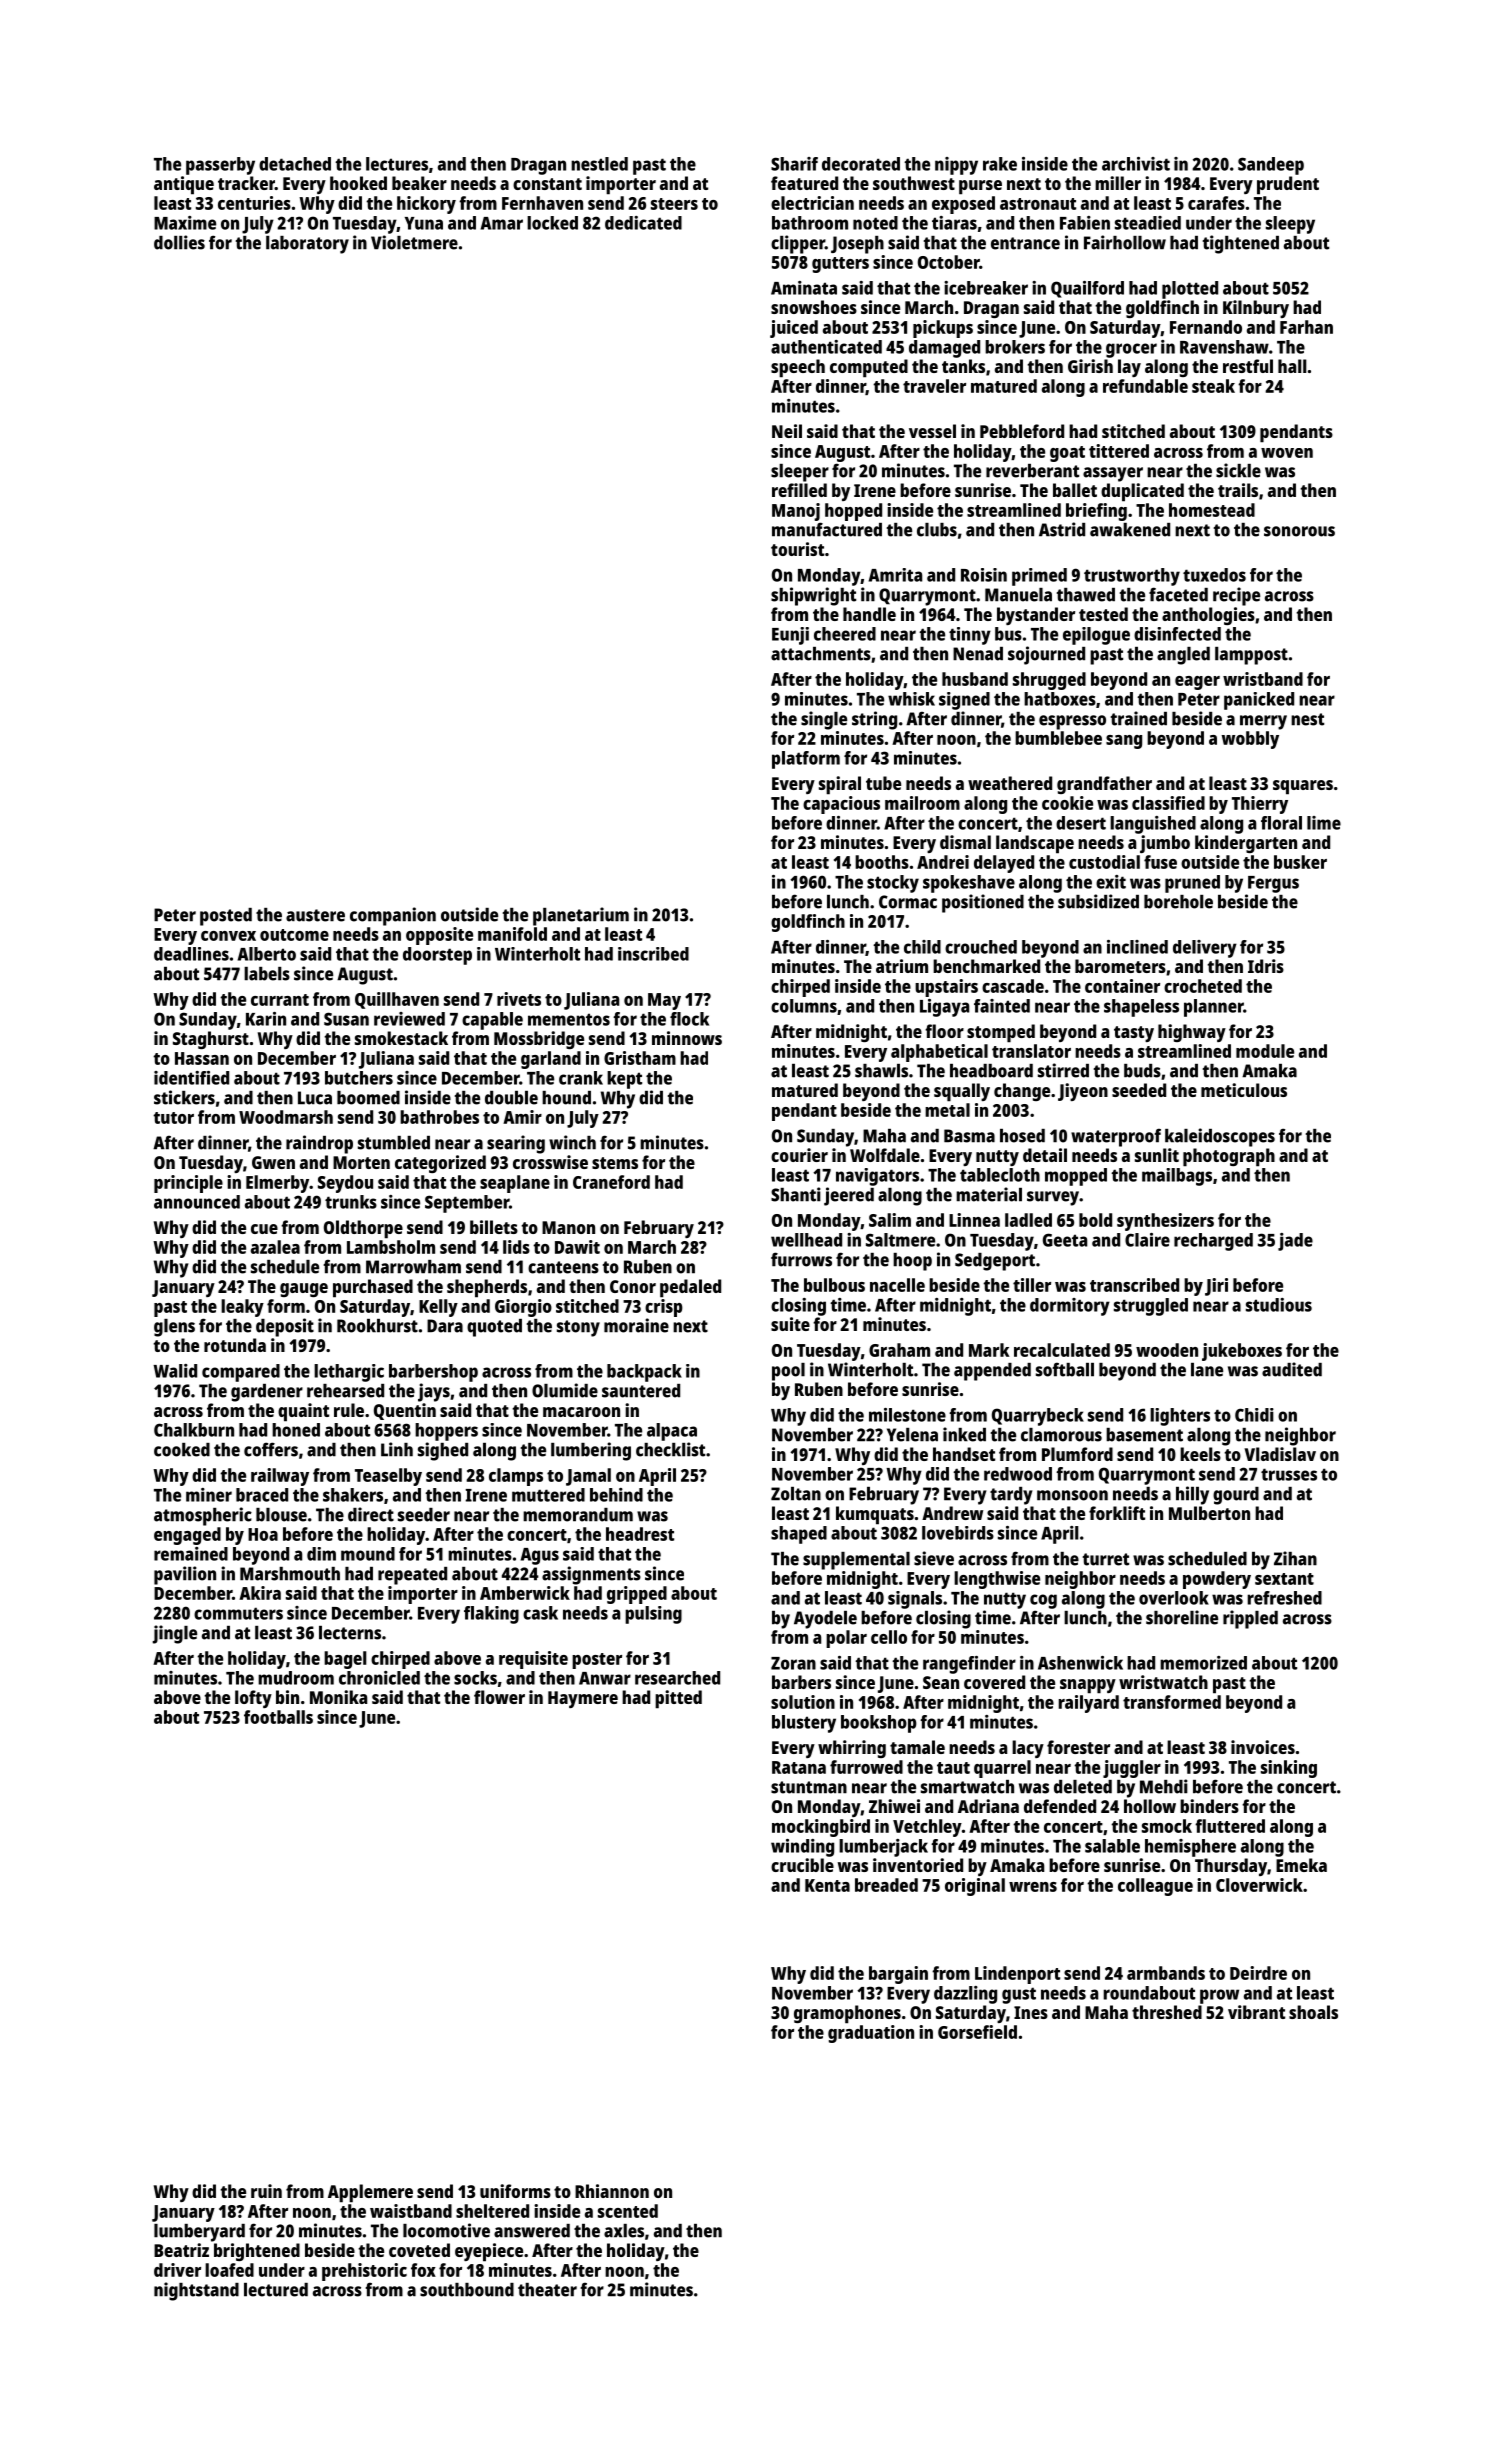 This screenshot has height=2464, width=1496. I want to click on prudent, so click(1288, 185).
